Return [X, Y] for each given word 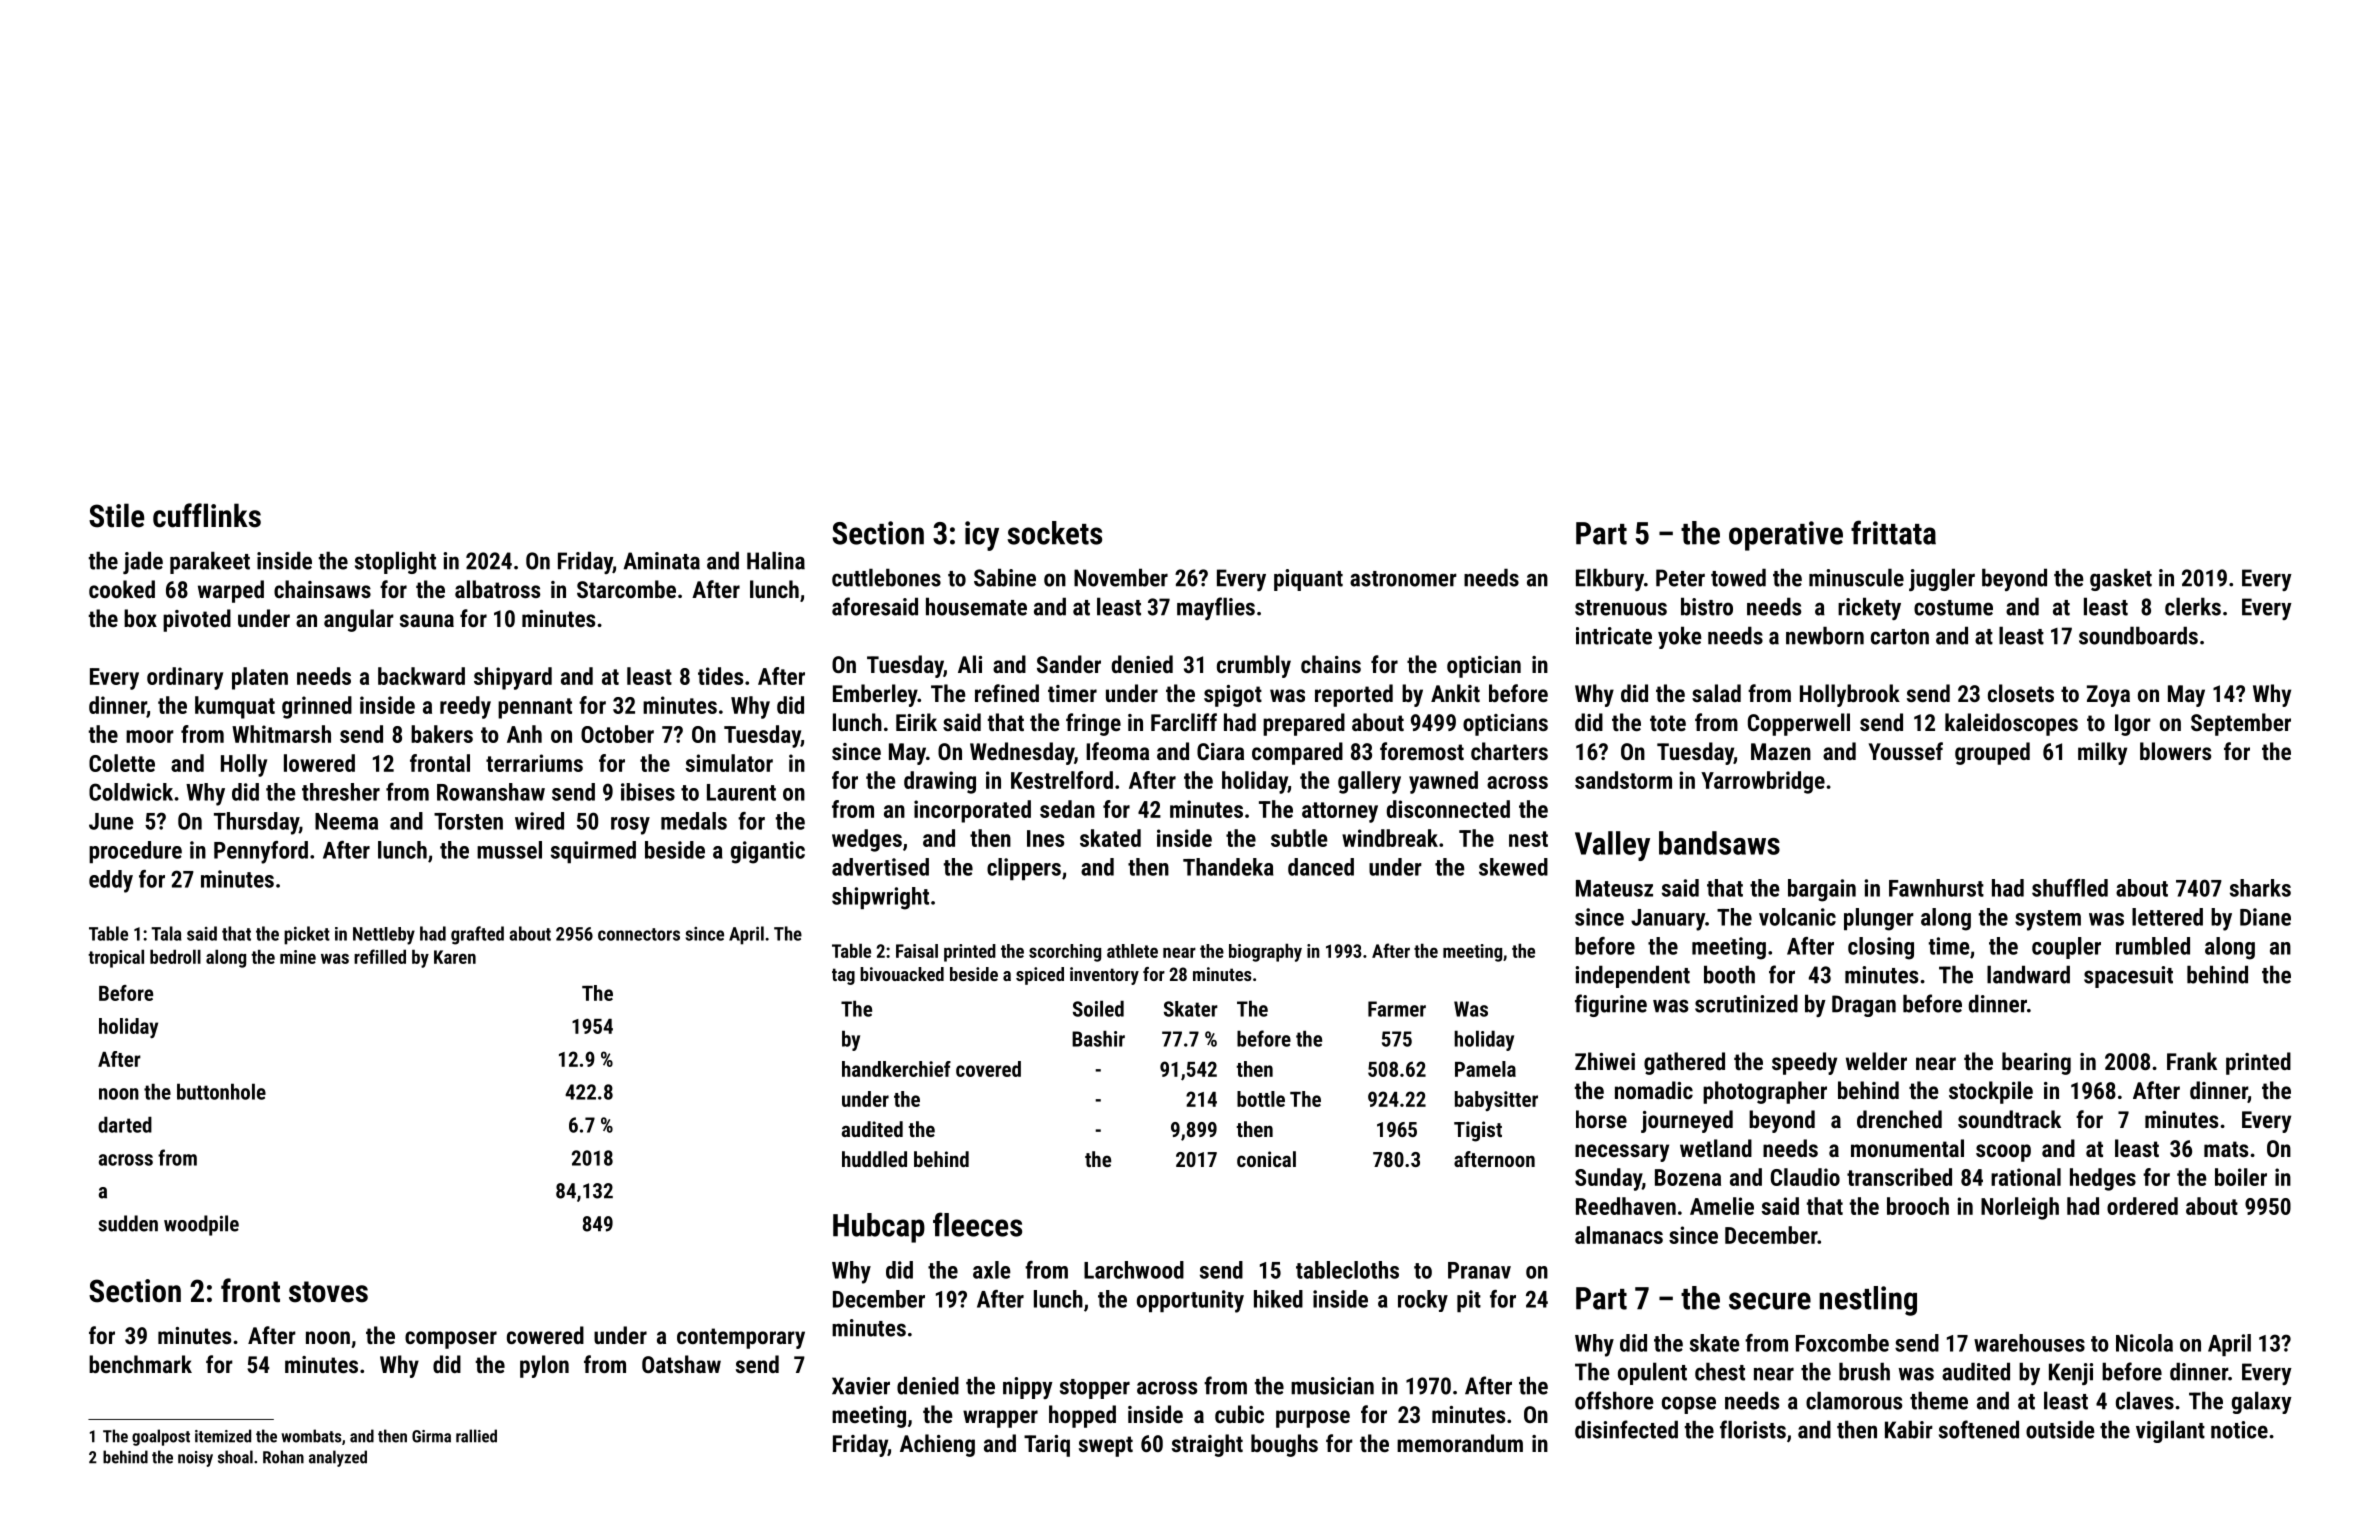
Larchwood [1134, 1270]
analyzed [338, 1458]
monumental [1907, 1148]
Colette [122, 763]
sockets [1054, 533]
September [2241, 724]
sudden [128, 1223]
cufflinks [207, 515]
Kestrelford [1062, 780]
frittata [1893, 532]
